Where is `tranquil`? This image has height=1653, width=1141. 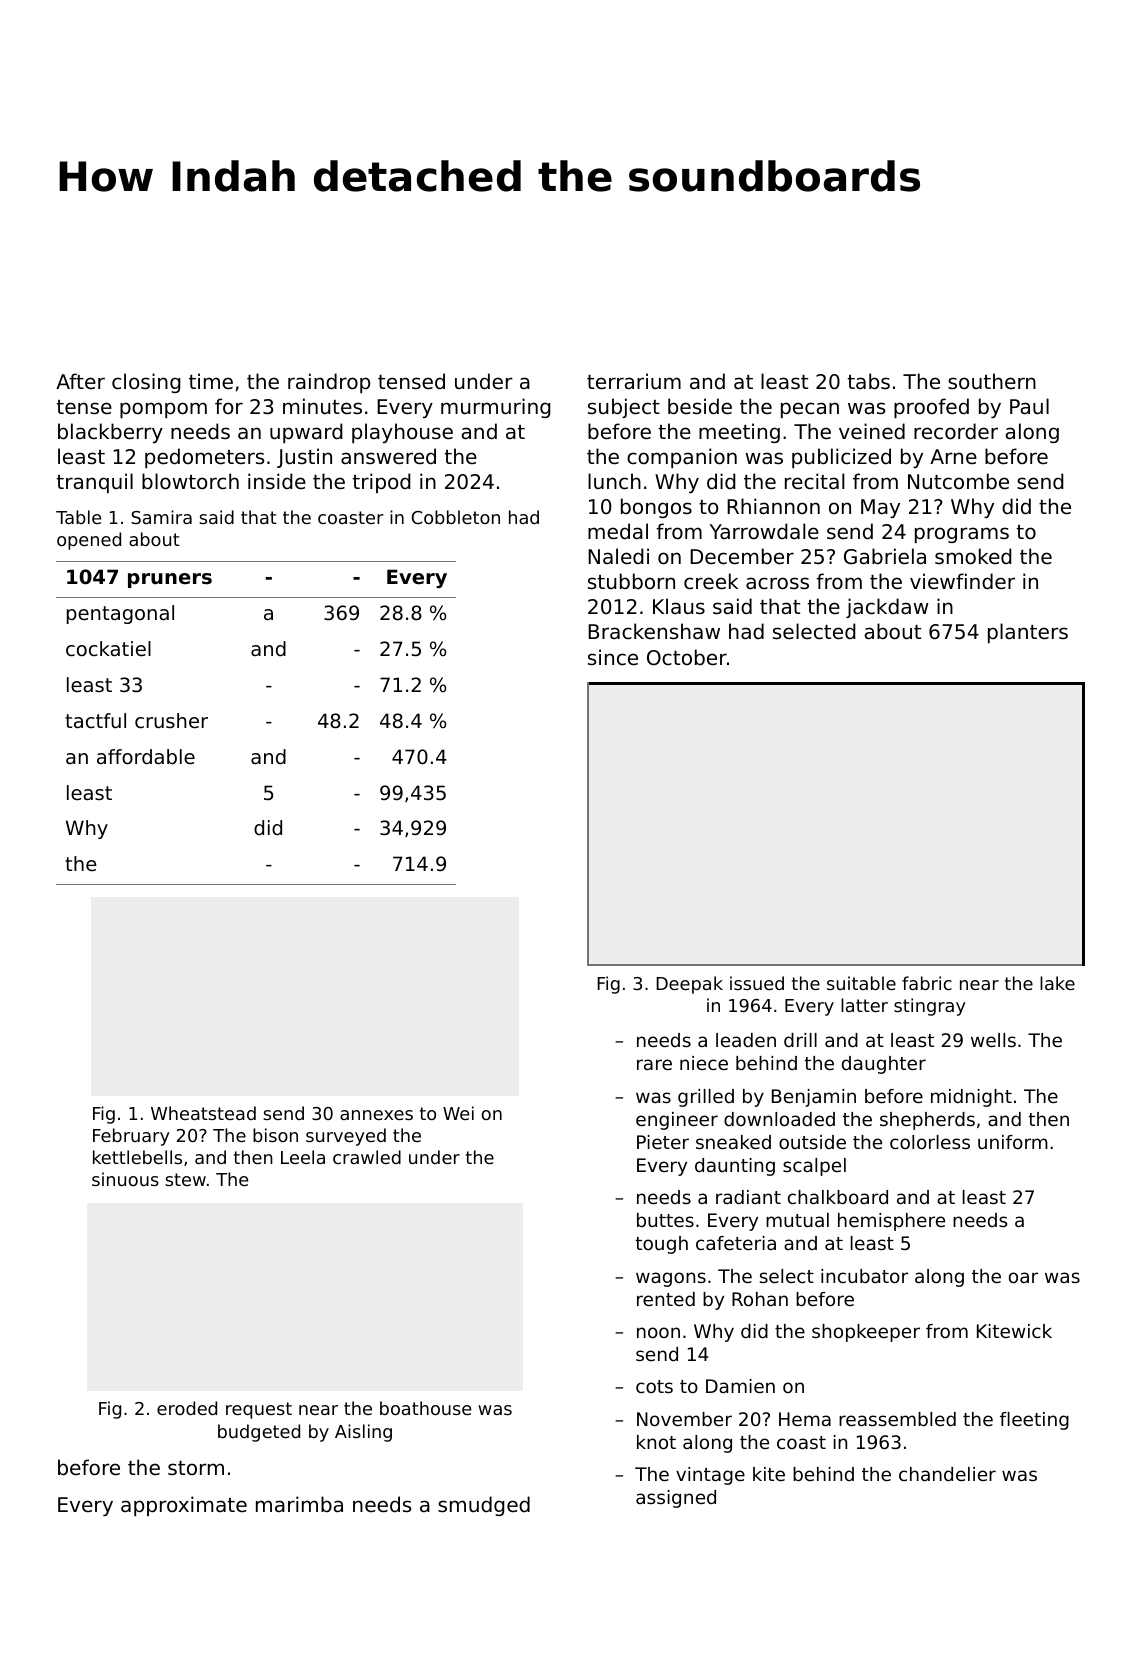 tranquil is located at coordinates (95, 483).
